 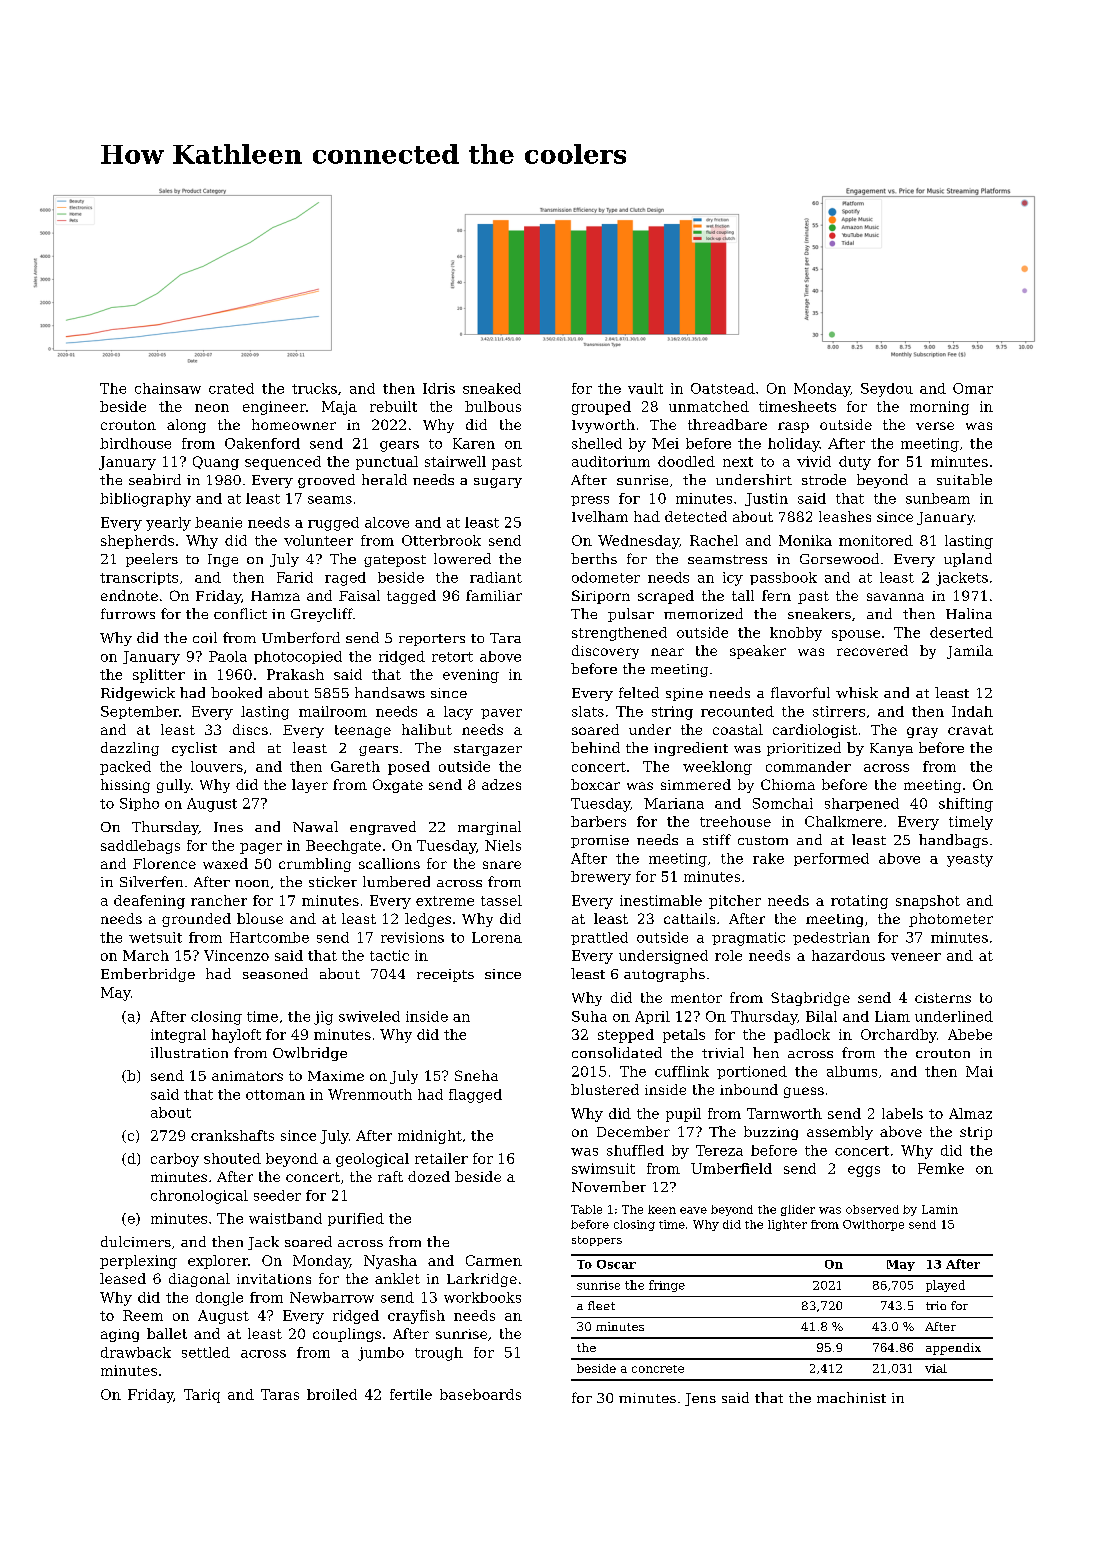 I want to click on carboy, so click(x=175, y=1160).
